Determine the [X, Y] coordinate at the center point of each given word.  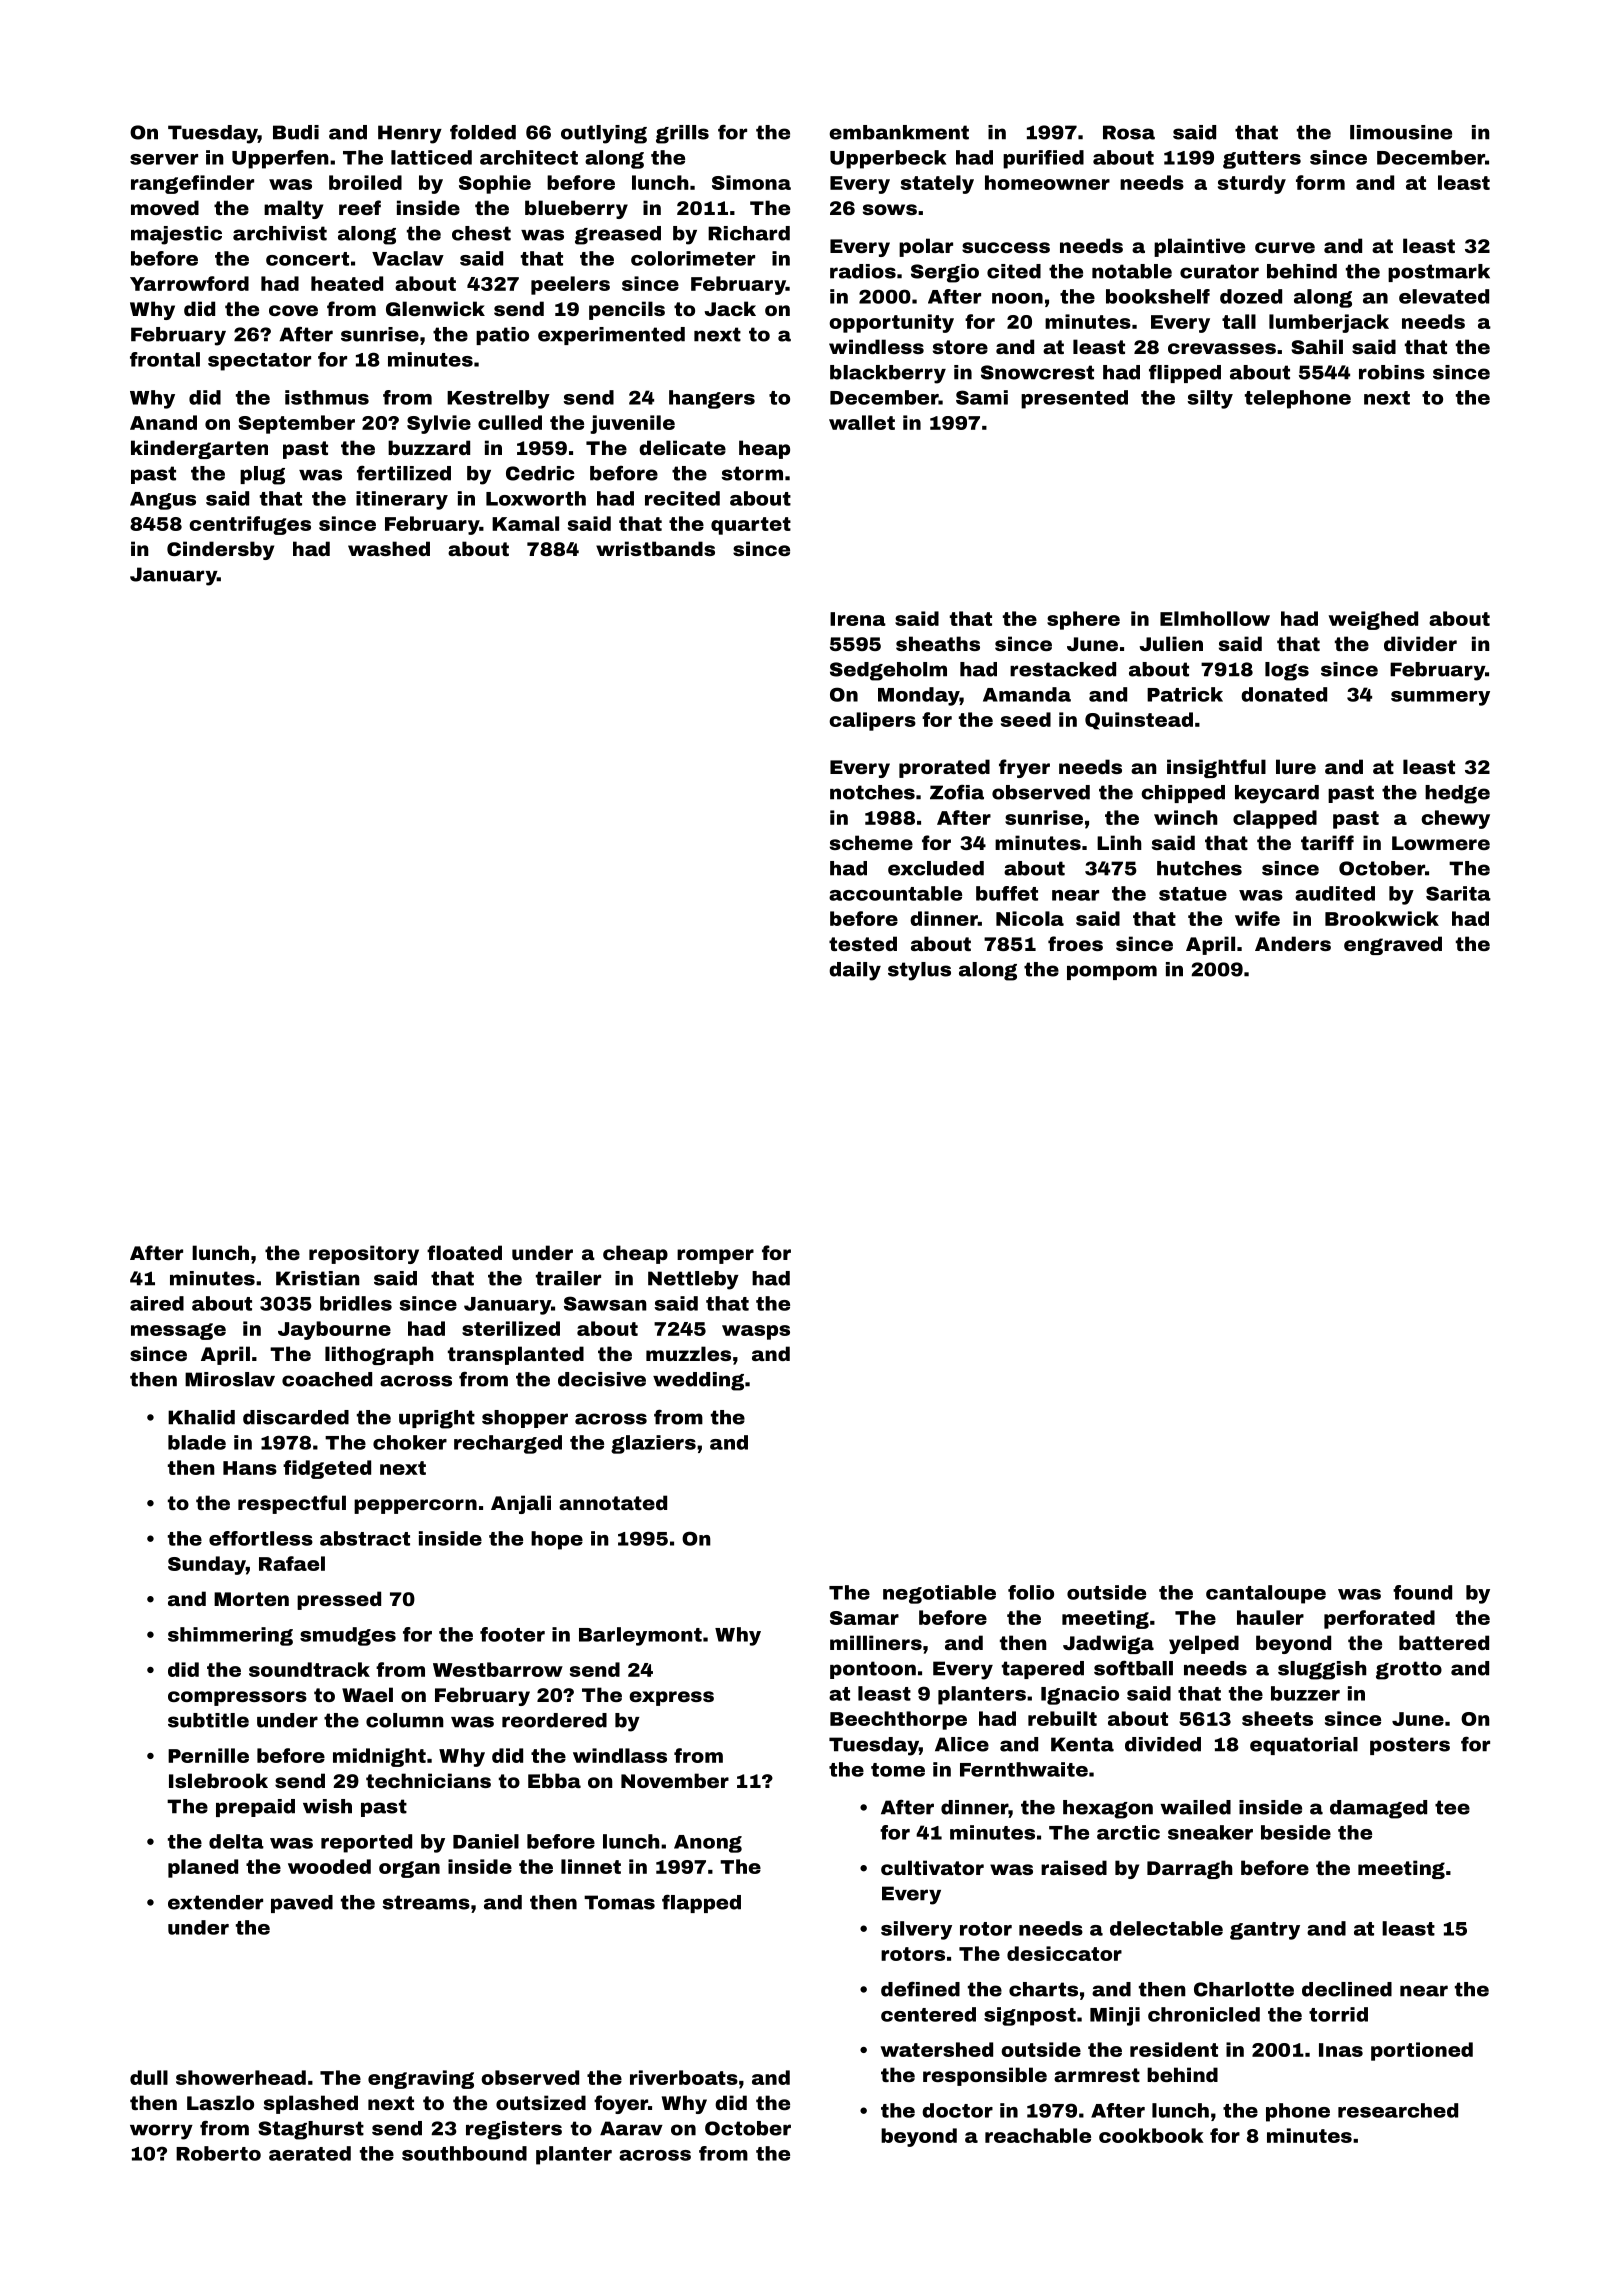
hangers [712, 399]
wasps [756, 1332]
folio [1031, 1592]
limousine [1401, 132]
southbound [464, 2153]
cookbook [1151, 2135]
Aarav [631, 2128]
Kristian [318, 1278]
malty [293, 209]
